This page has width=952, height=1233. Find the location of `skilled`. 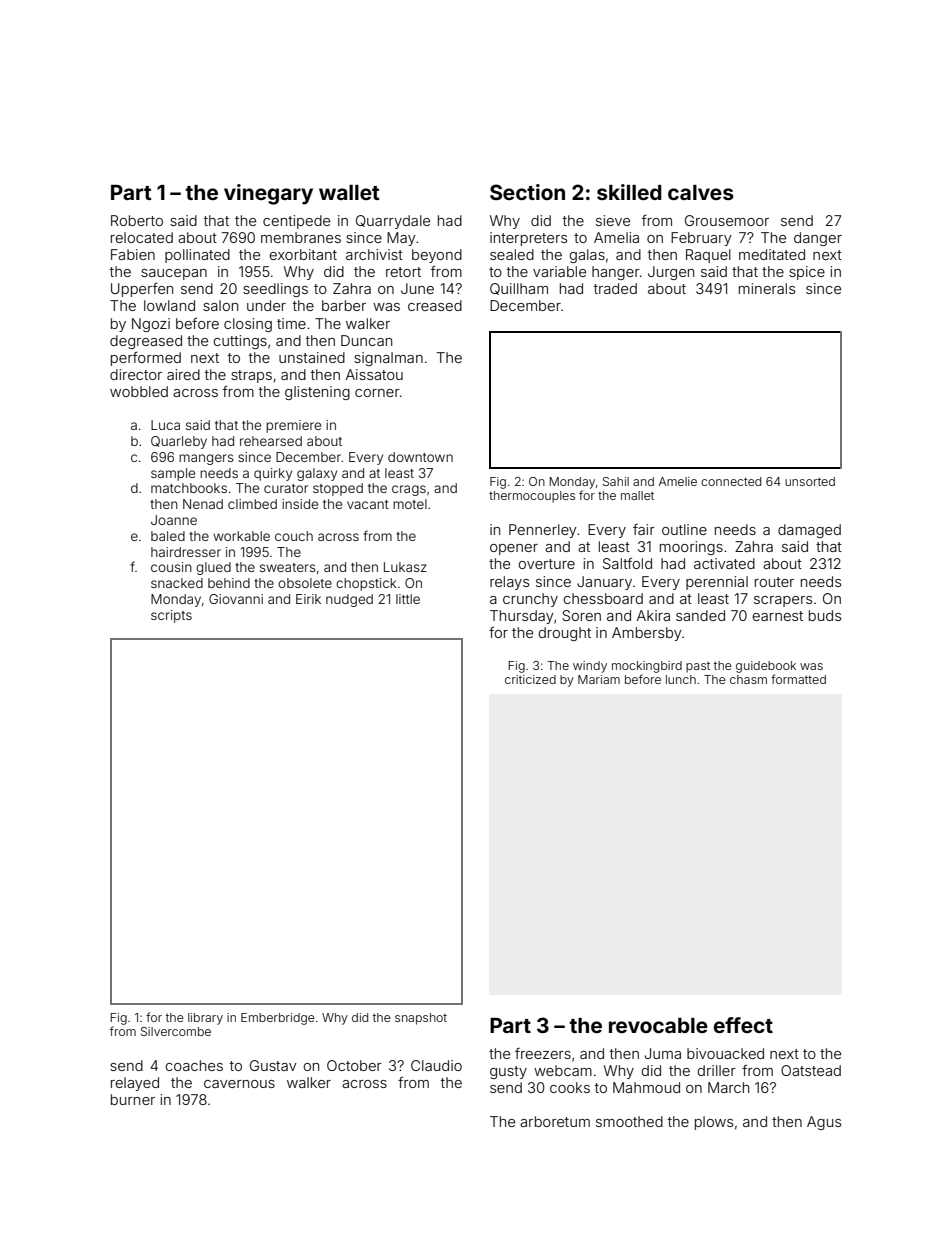

skilled is located at coordinates (629, 192).
